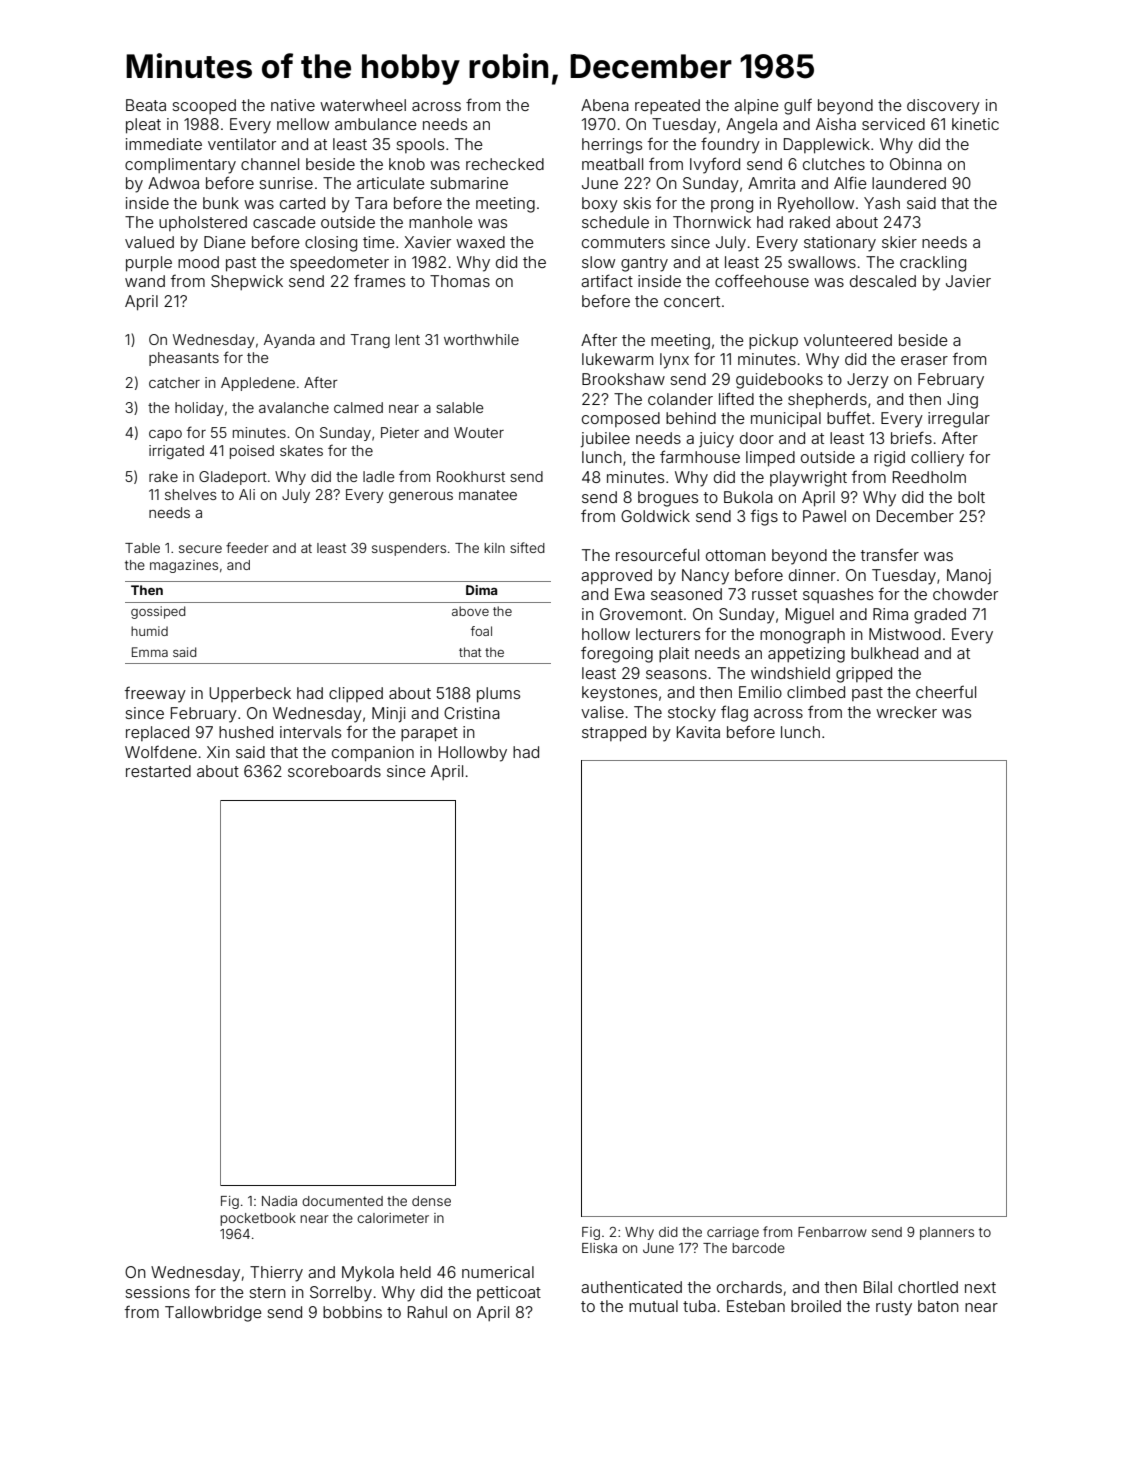 Image resolution: width=1132 pixels, height=1465 pixels. Describe the element at coordinates (884, 653) in the screenshot. I see `bulkhead` at that location.
